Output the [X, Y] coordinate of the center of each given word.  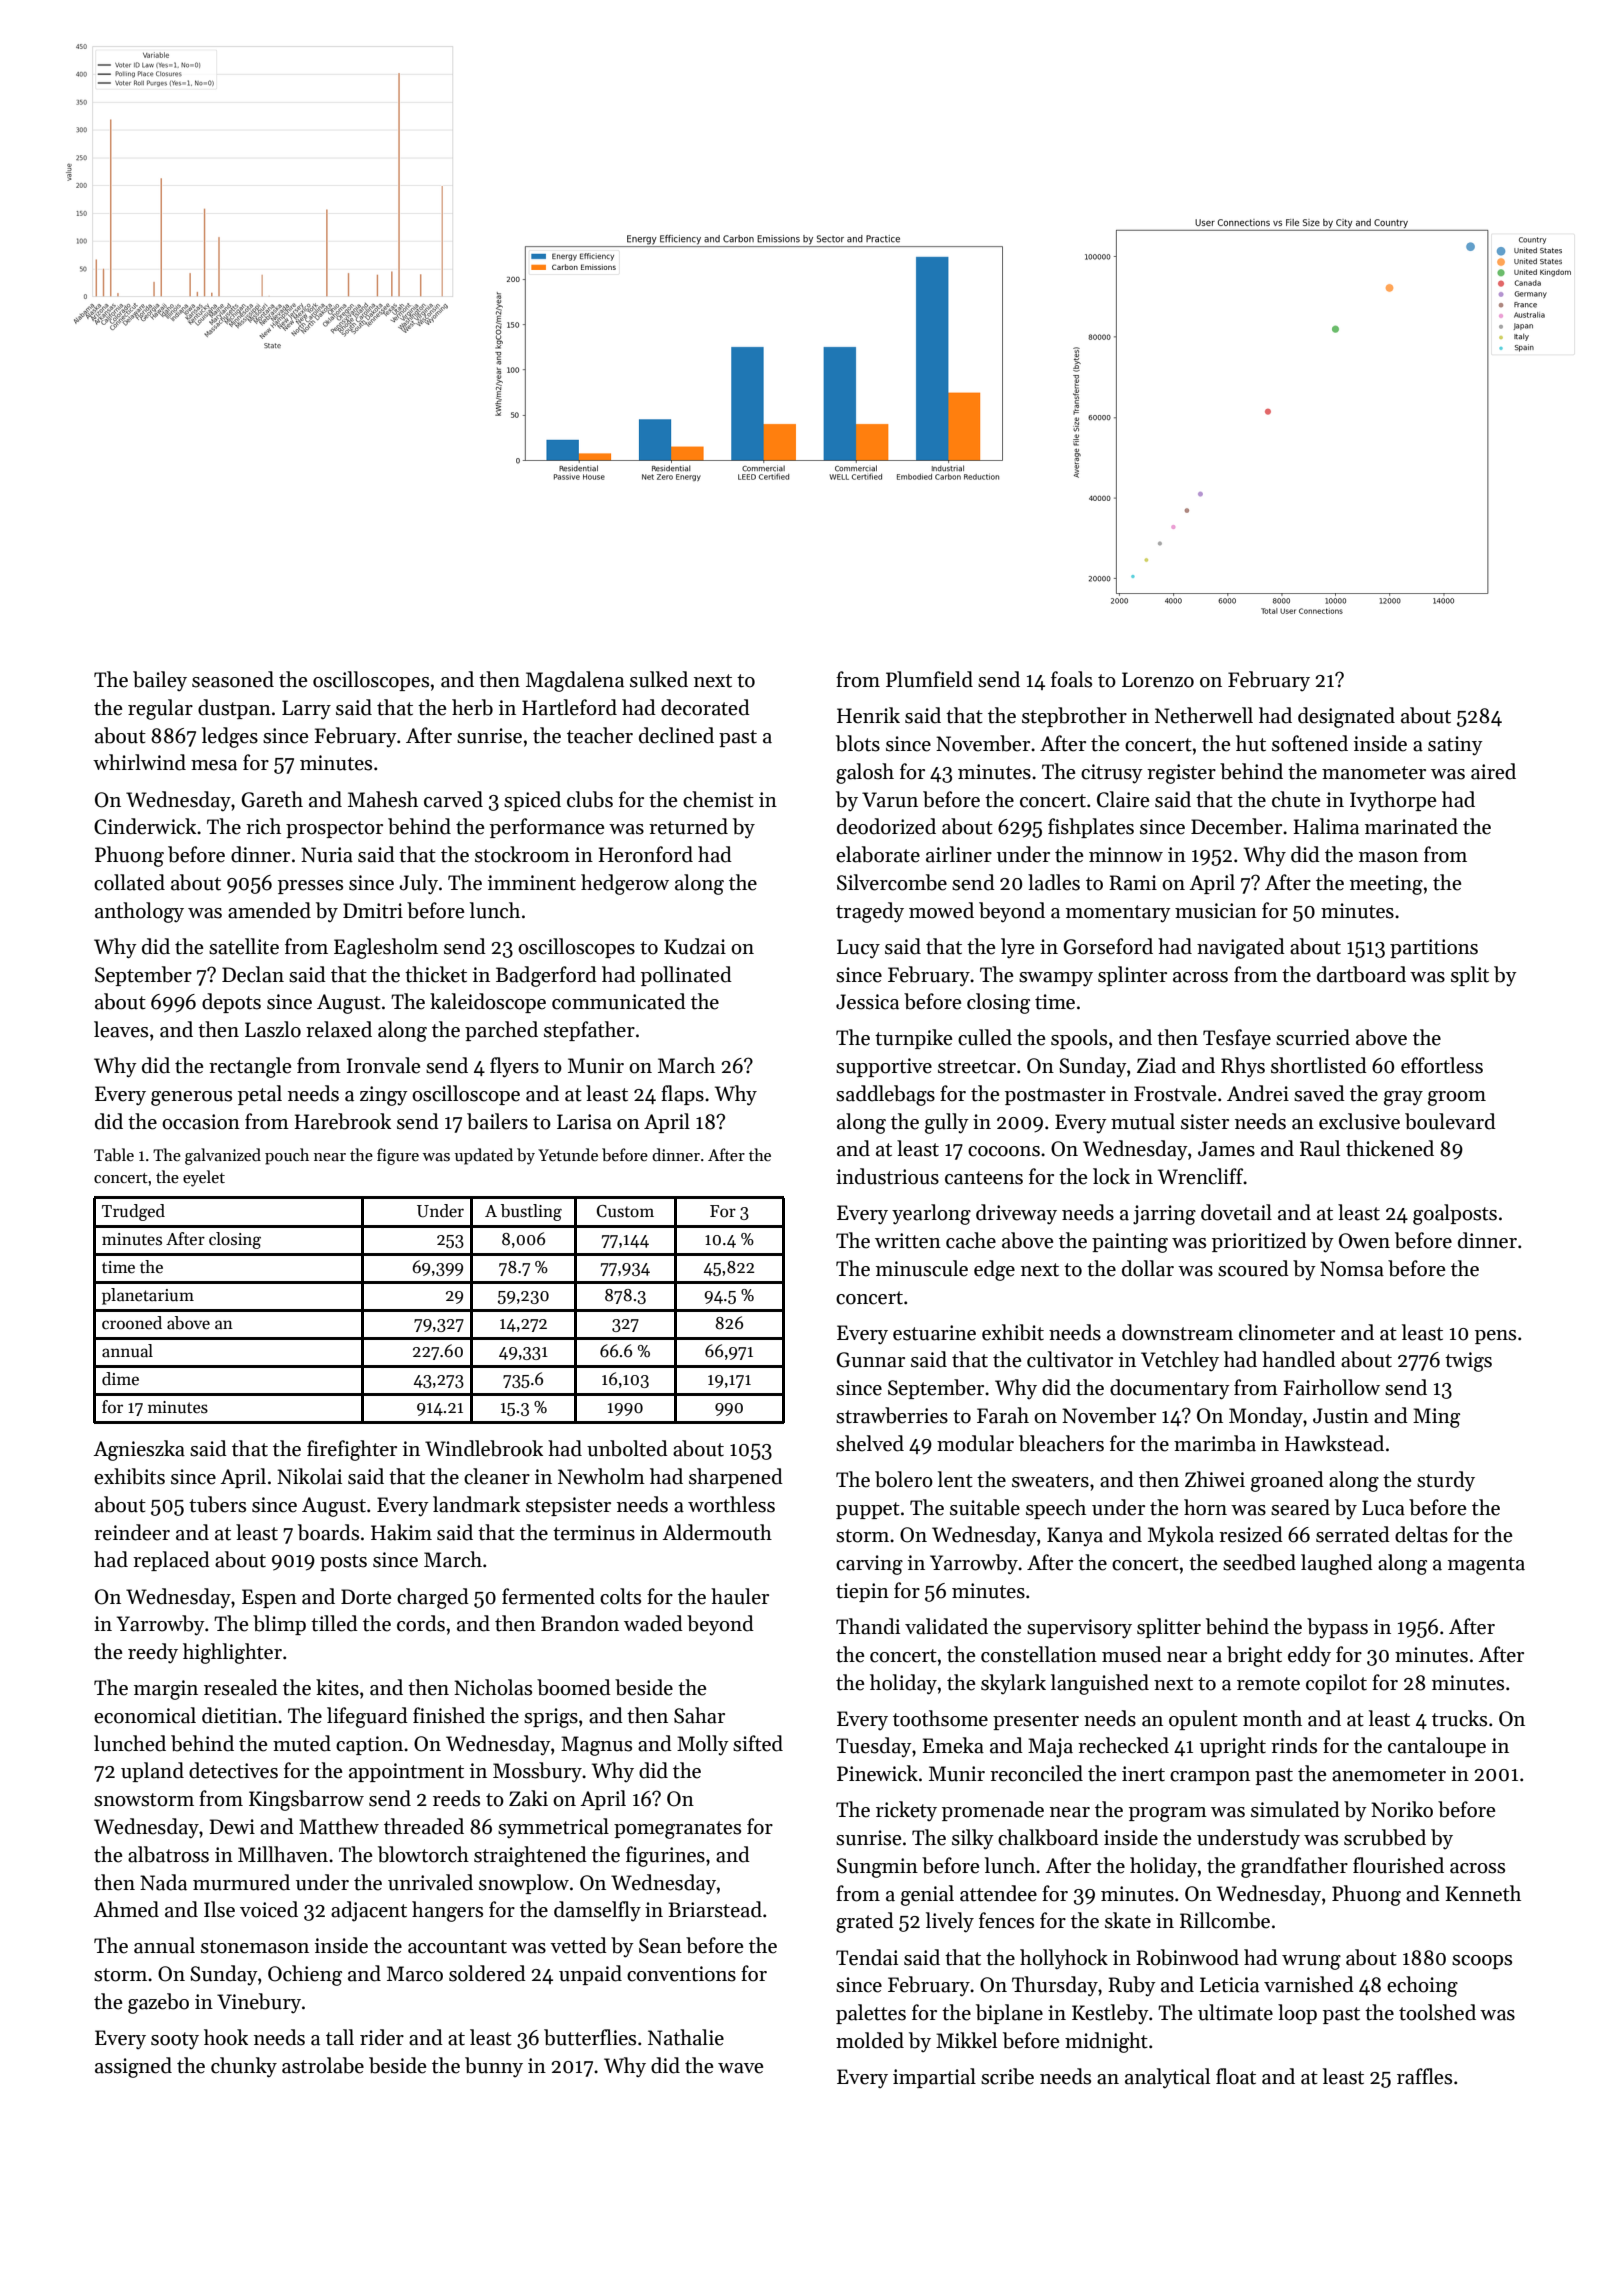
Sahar [699, 1715]
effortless [1442, 1065]
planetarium [148, 1296]
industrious [887, 1176]
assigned [133, 2067]
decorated [705, 707]
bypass [1337, 1628]
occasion [201, 1122]
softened [1310, 743]
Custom [625, 1211]
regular [160, 709]
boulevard [1450, 1121]
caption [369, 1745]
